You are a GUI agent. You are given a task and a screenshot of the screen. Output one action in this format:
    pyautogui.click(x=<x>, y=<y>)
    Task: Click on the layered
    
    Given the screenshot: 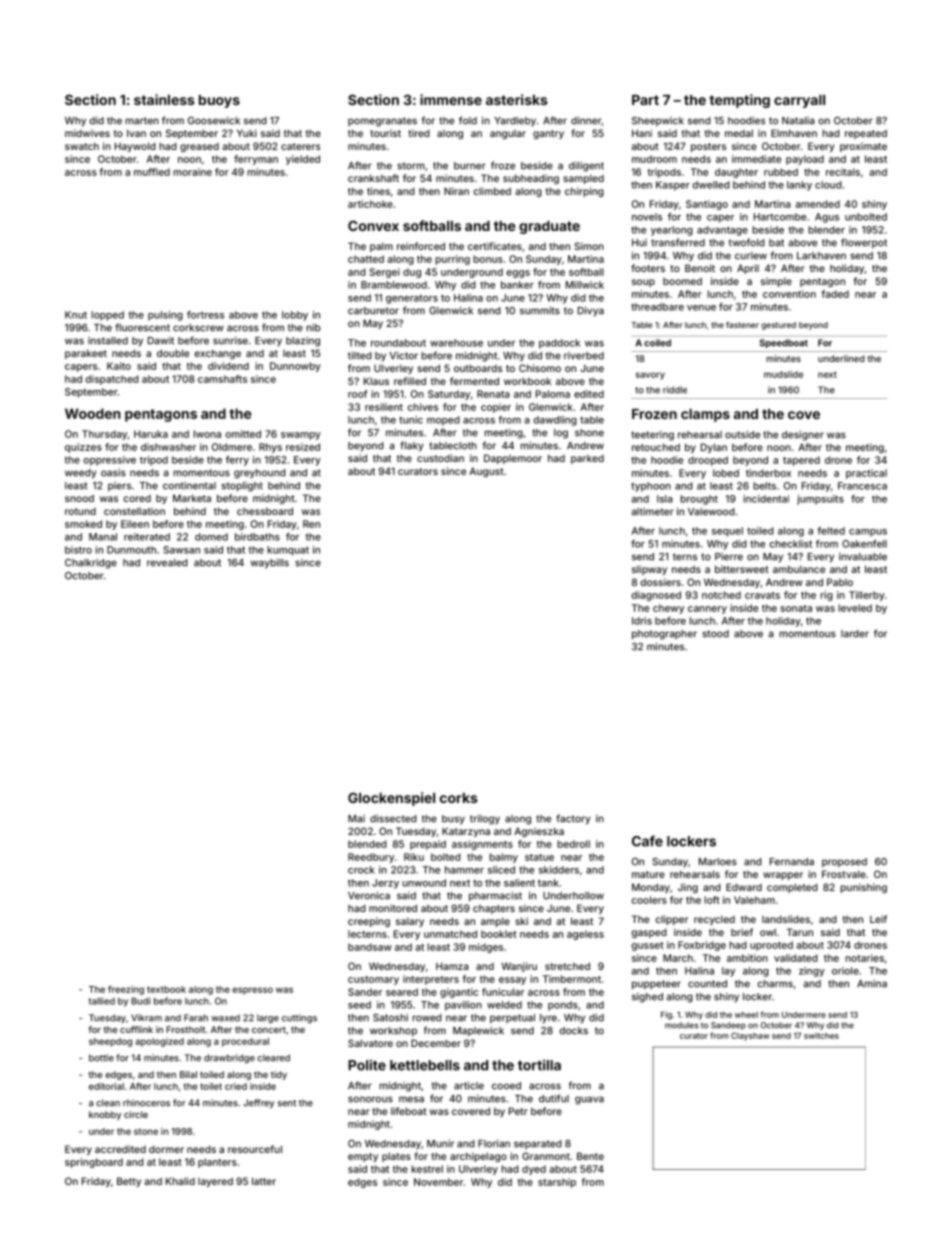 What is the action you would take?
    pyautogui.click(x=215, y=1182)
